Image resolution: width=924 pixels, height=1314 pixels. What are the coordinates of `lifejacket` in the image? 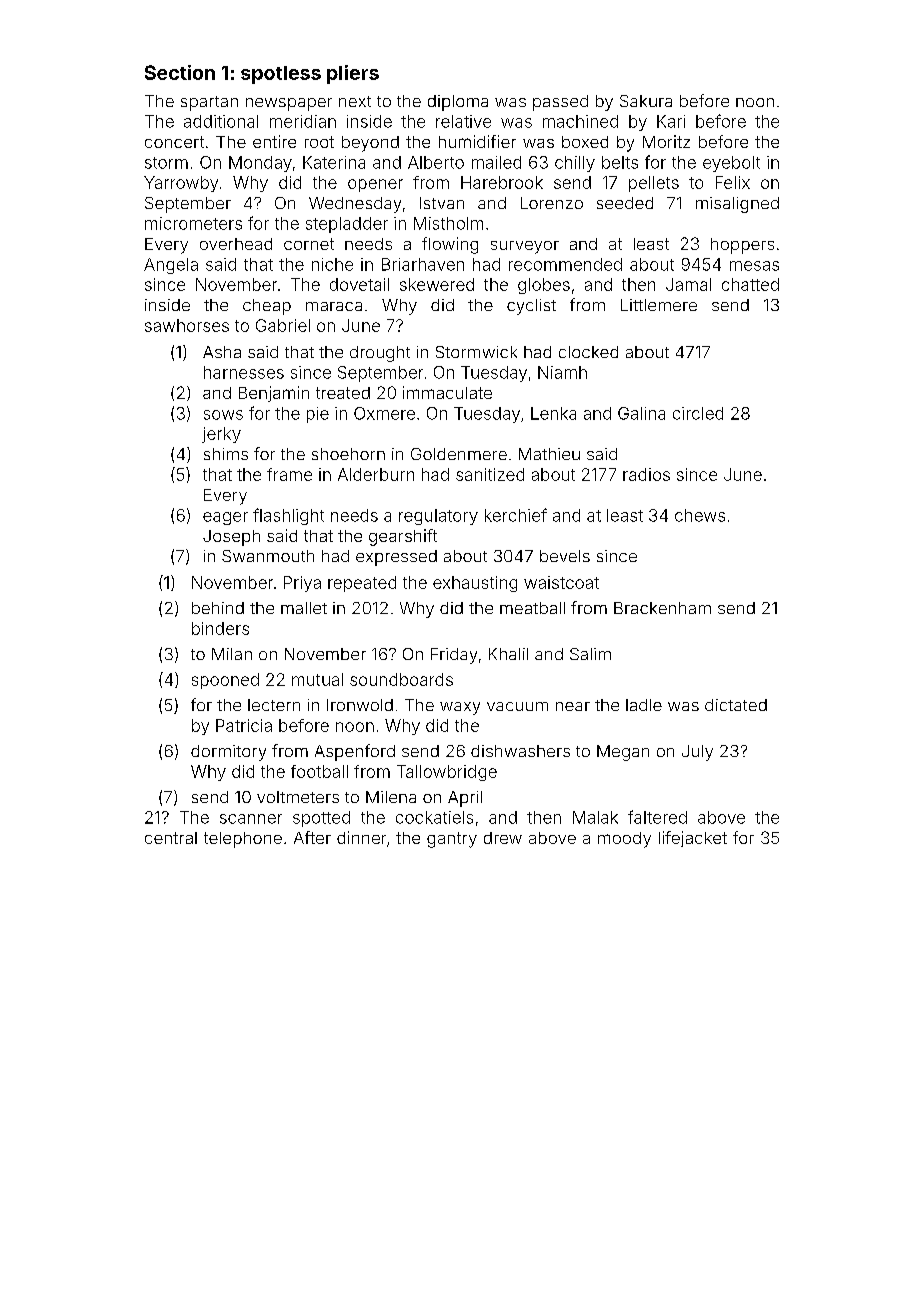 It's located at (693, 839).
